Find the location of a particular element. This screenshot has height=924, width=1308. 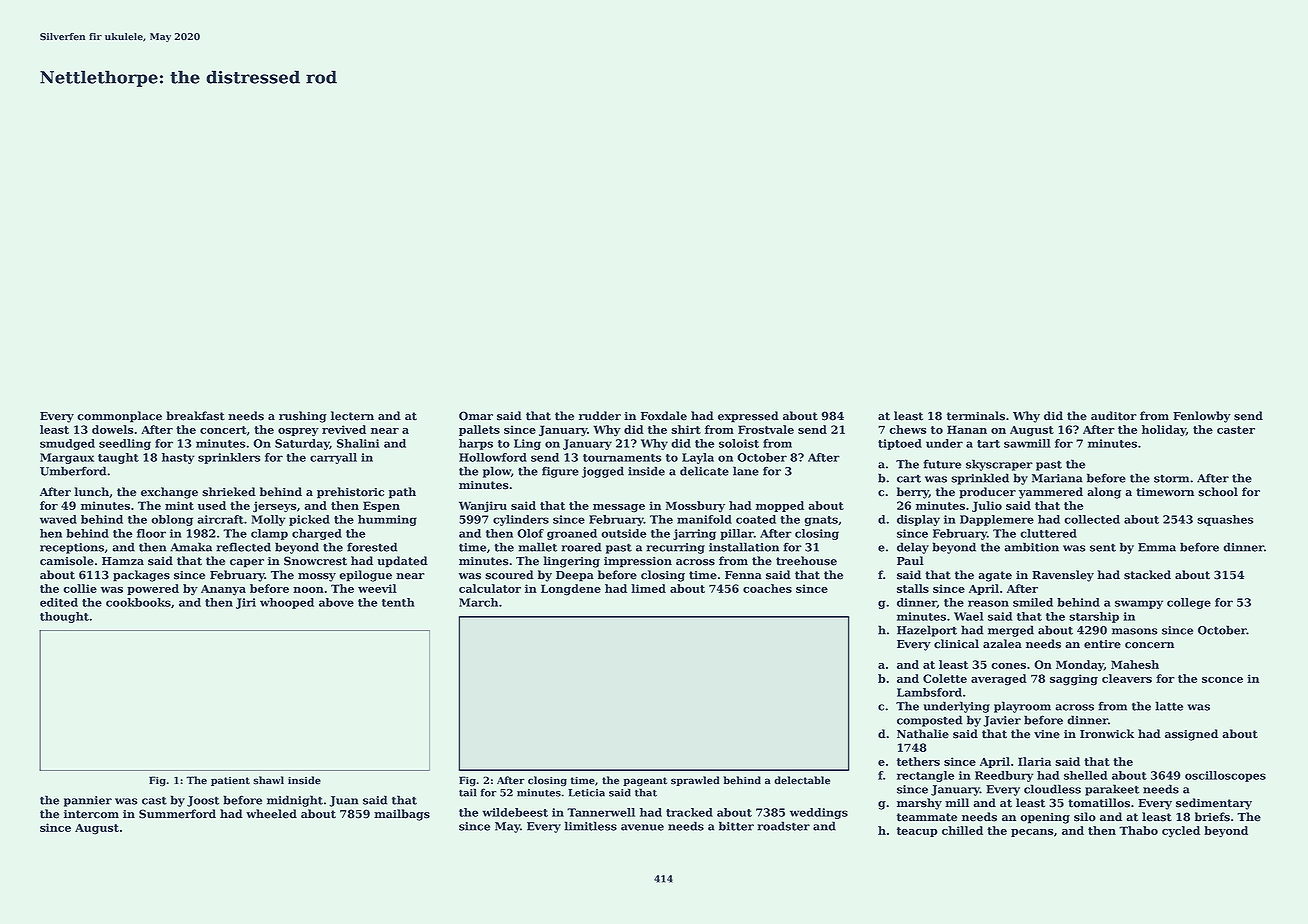

smudged is located at coordinates (67, 444).
